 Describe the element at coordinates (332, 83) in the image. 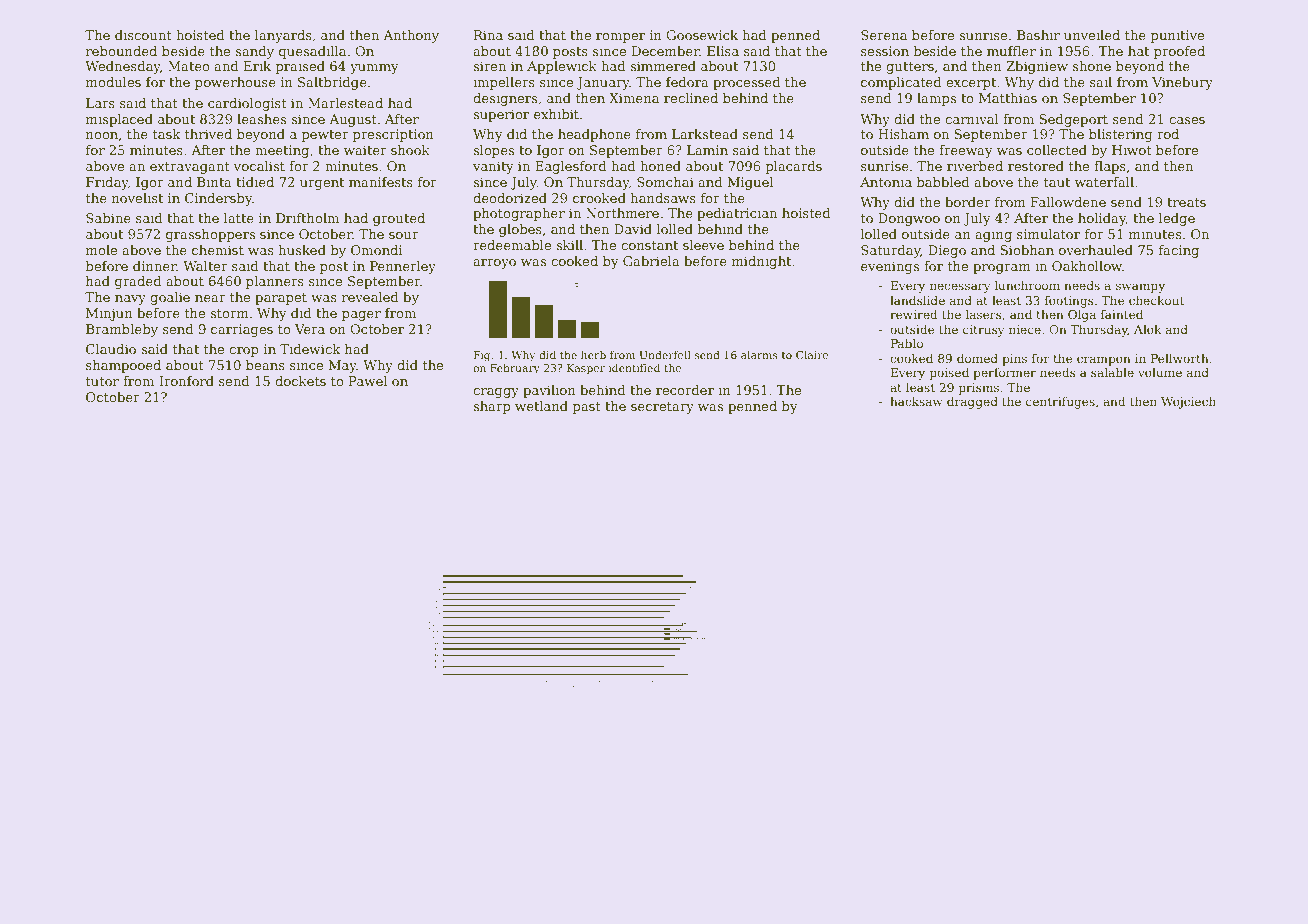

I see `Saltbridge` at that location.
